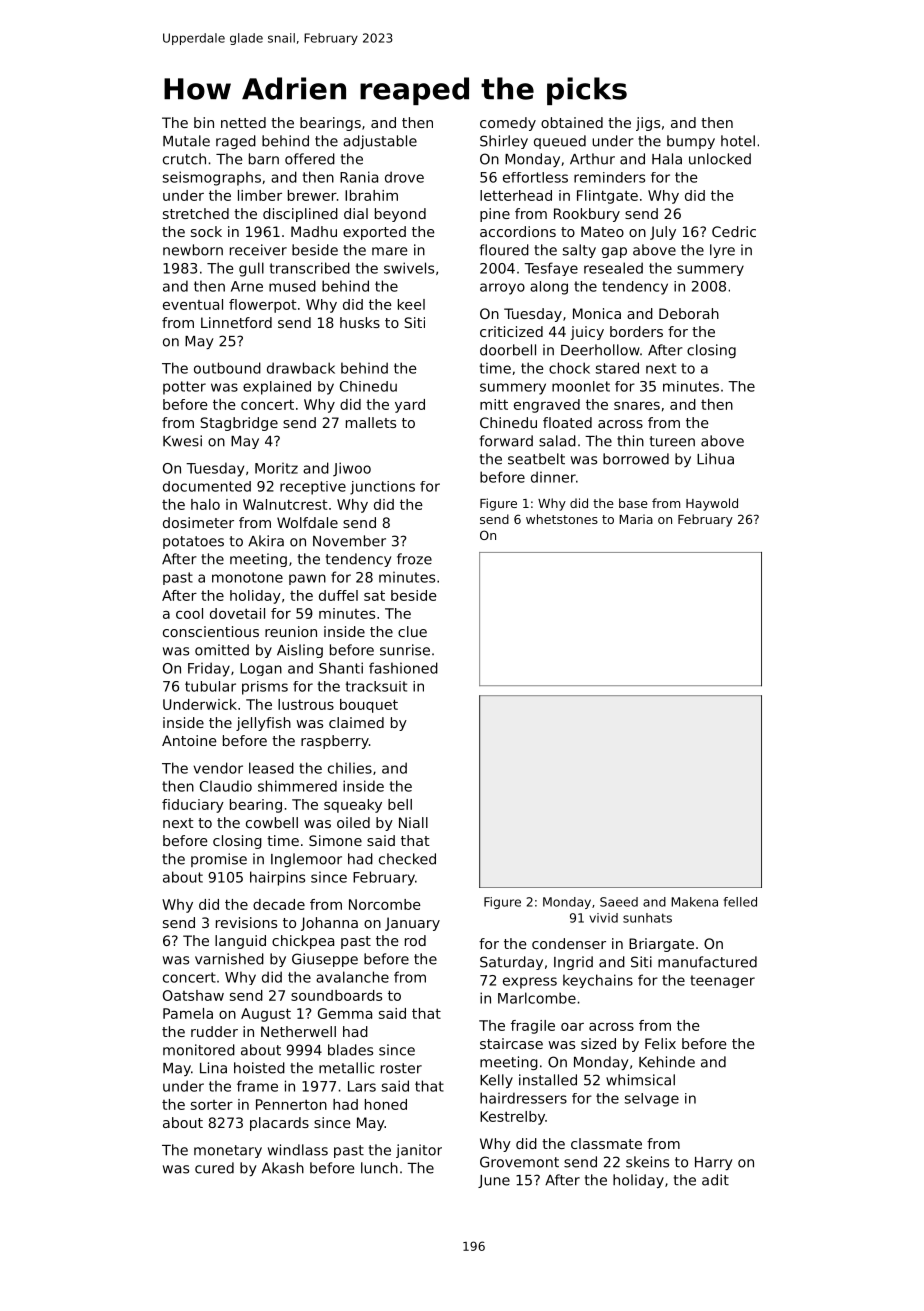 The image size is (924, 1311). Describe the element at coordinates (572, 122) in the page. I see `obtained` at that location.
